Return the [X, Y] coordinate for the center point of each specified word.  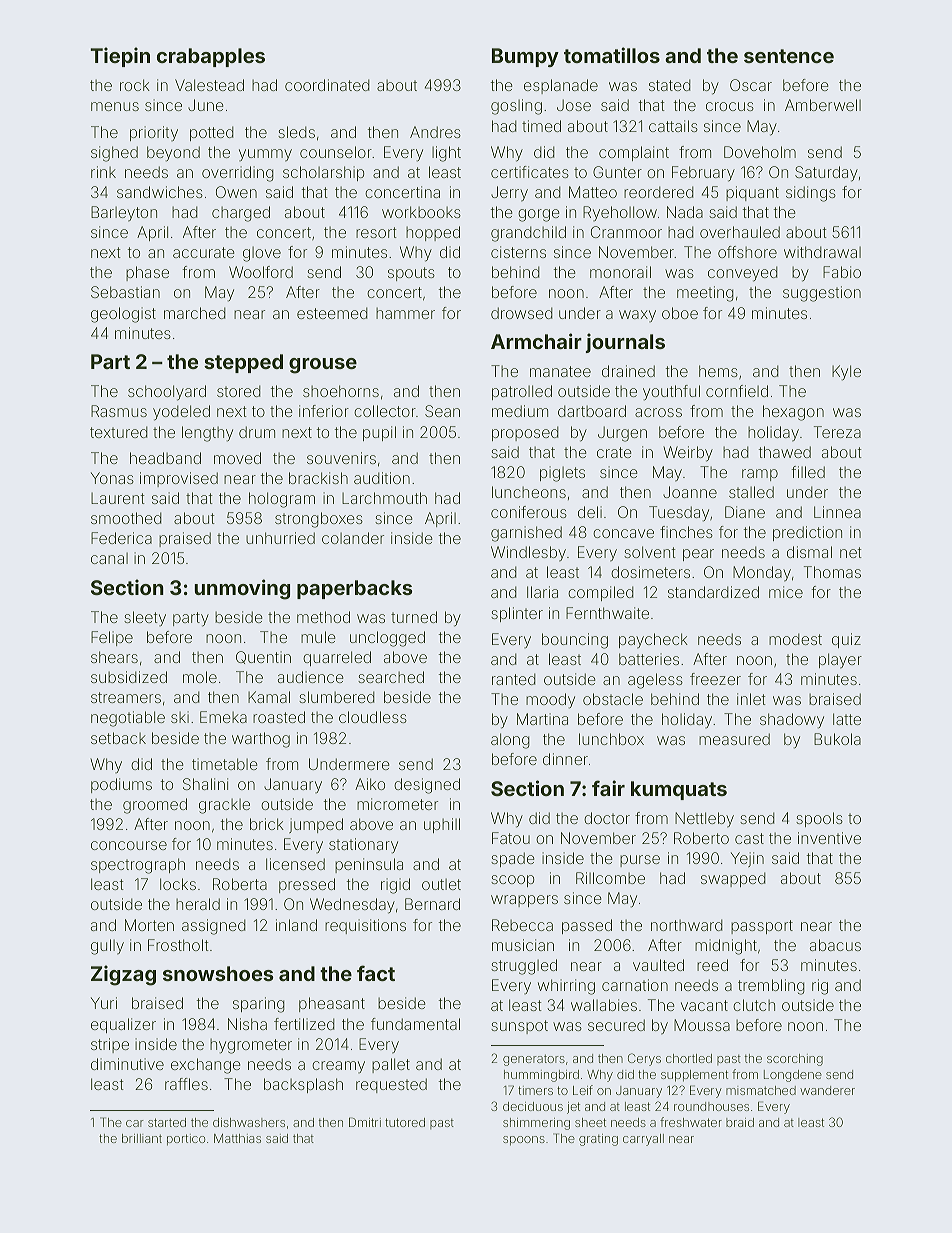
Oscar [751, 85]
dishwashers [249, 1122]
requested [391, 1085]
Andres [435, 132]
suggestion [822, 294]
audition [382, 478]
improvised [179, 479]
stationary [363, 846]
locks [178, 884]
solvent [650, 552]
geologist [123, 315]
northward [687, 925]
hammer [405, 313]
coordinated [327, 85]
